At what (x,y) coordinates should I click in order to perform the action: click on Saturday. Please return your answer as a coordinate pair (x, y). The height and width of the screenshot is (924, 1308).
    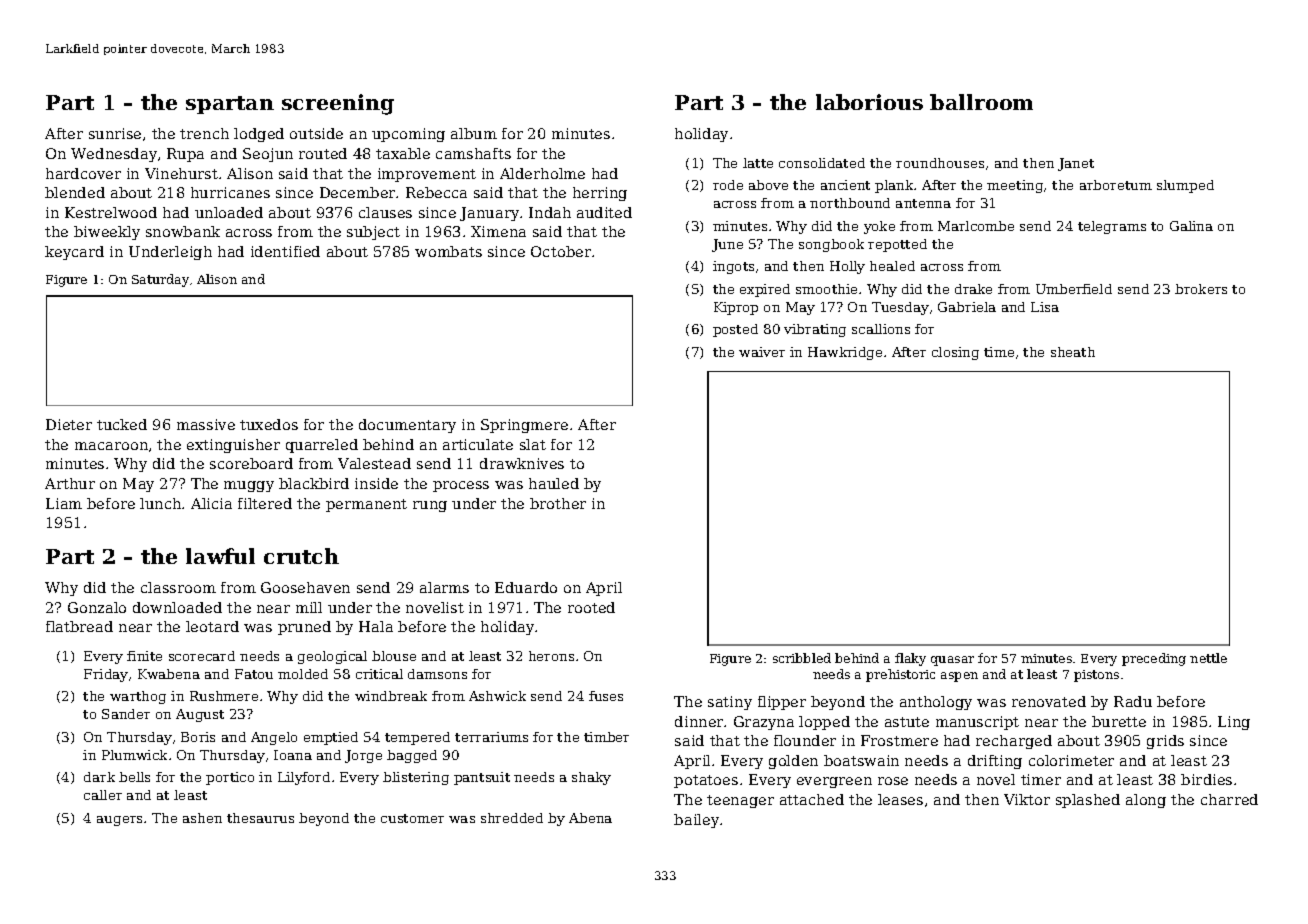
    Looking at the image, I should click on (160, 280).
